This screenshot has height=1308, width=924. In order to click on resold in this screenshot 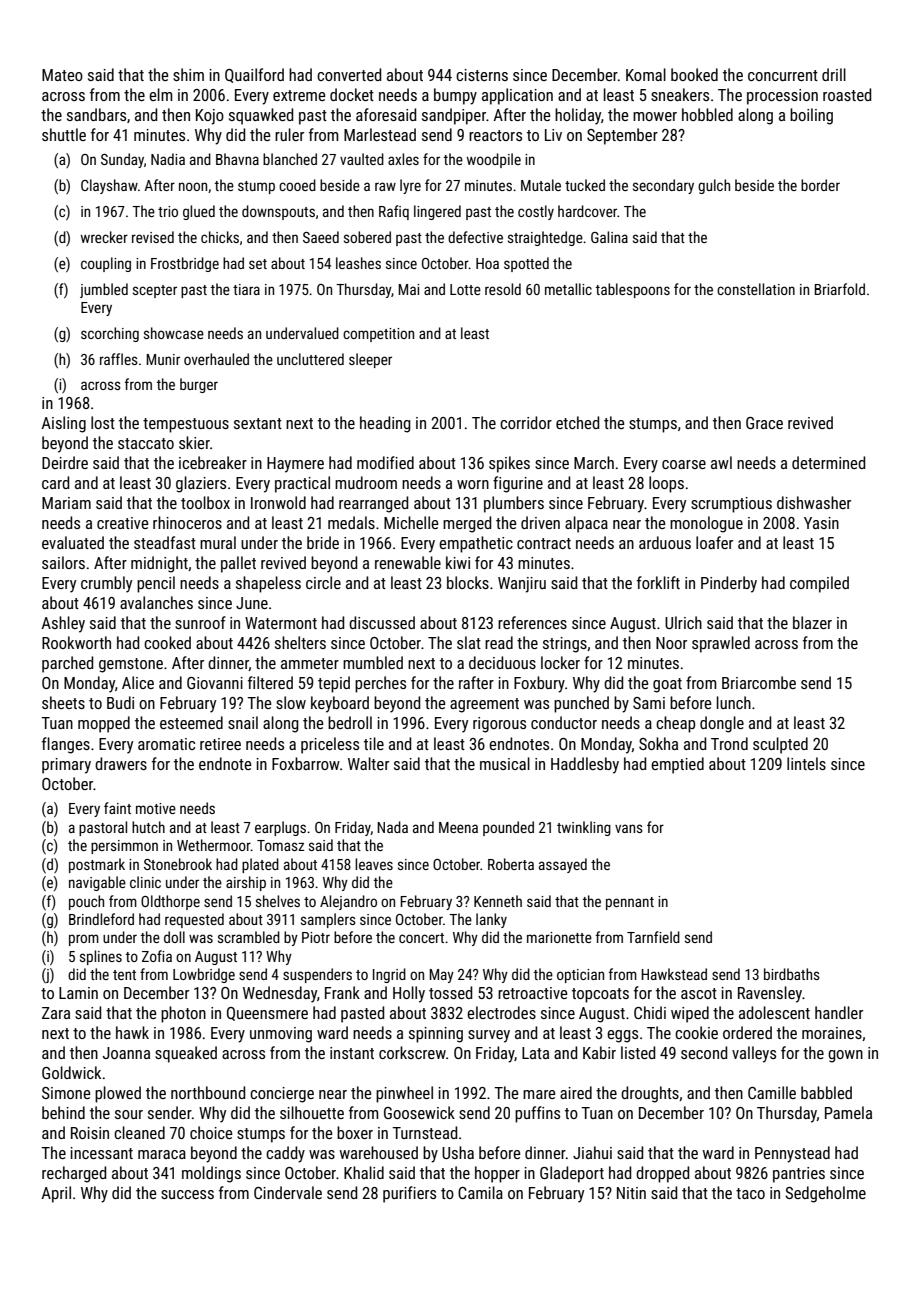, I will do `click(503, 289)`.
